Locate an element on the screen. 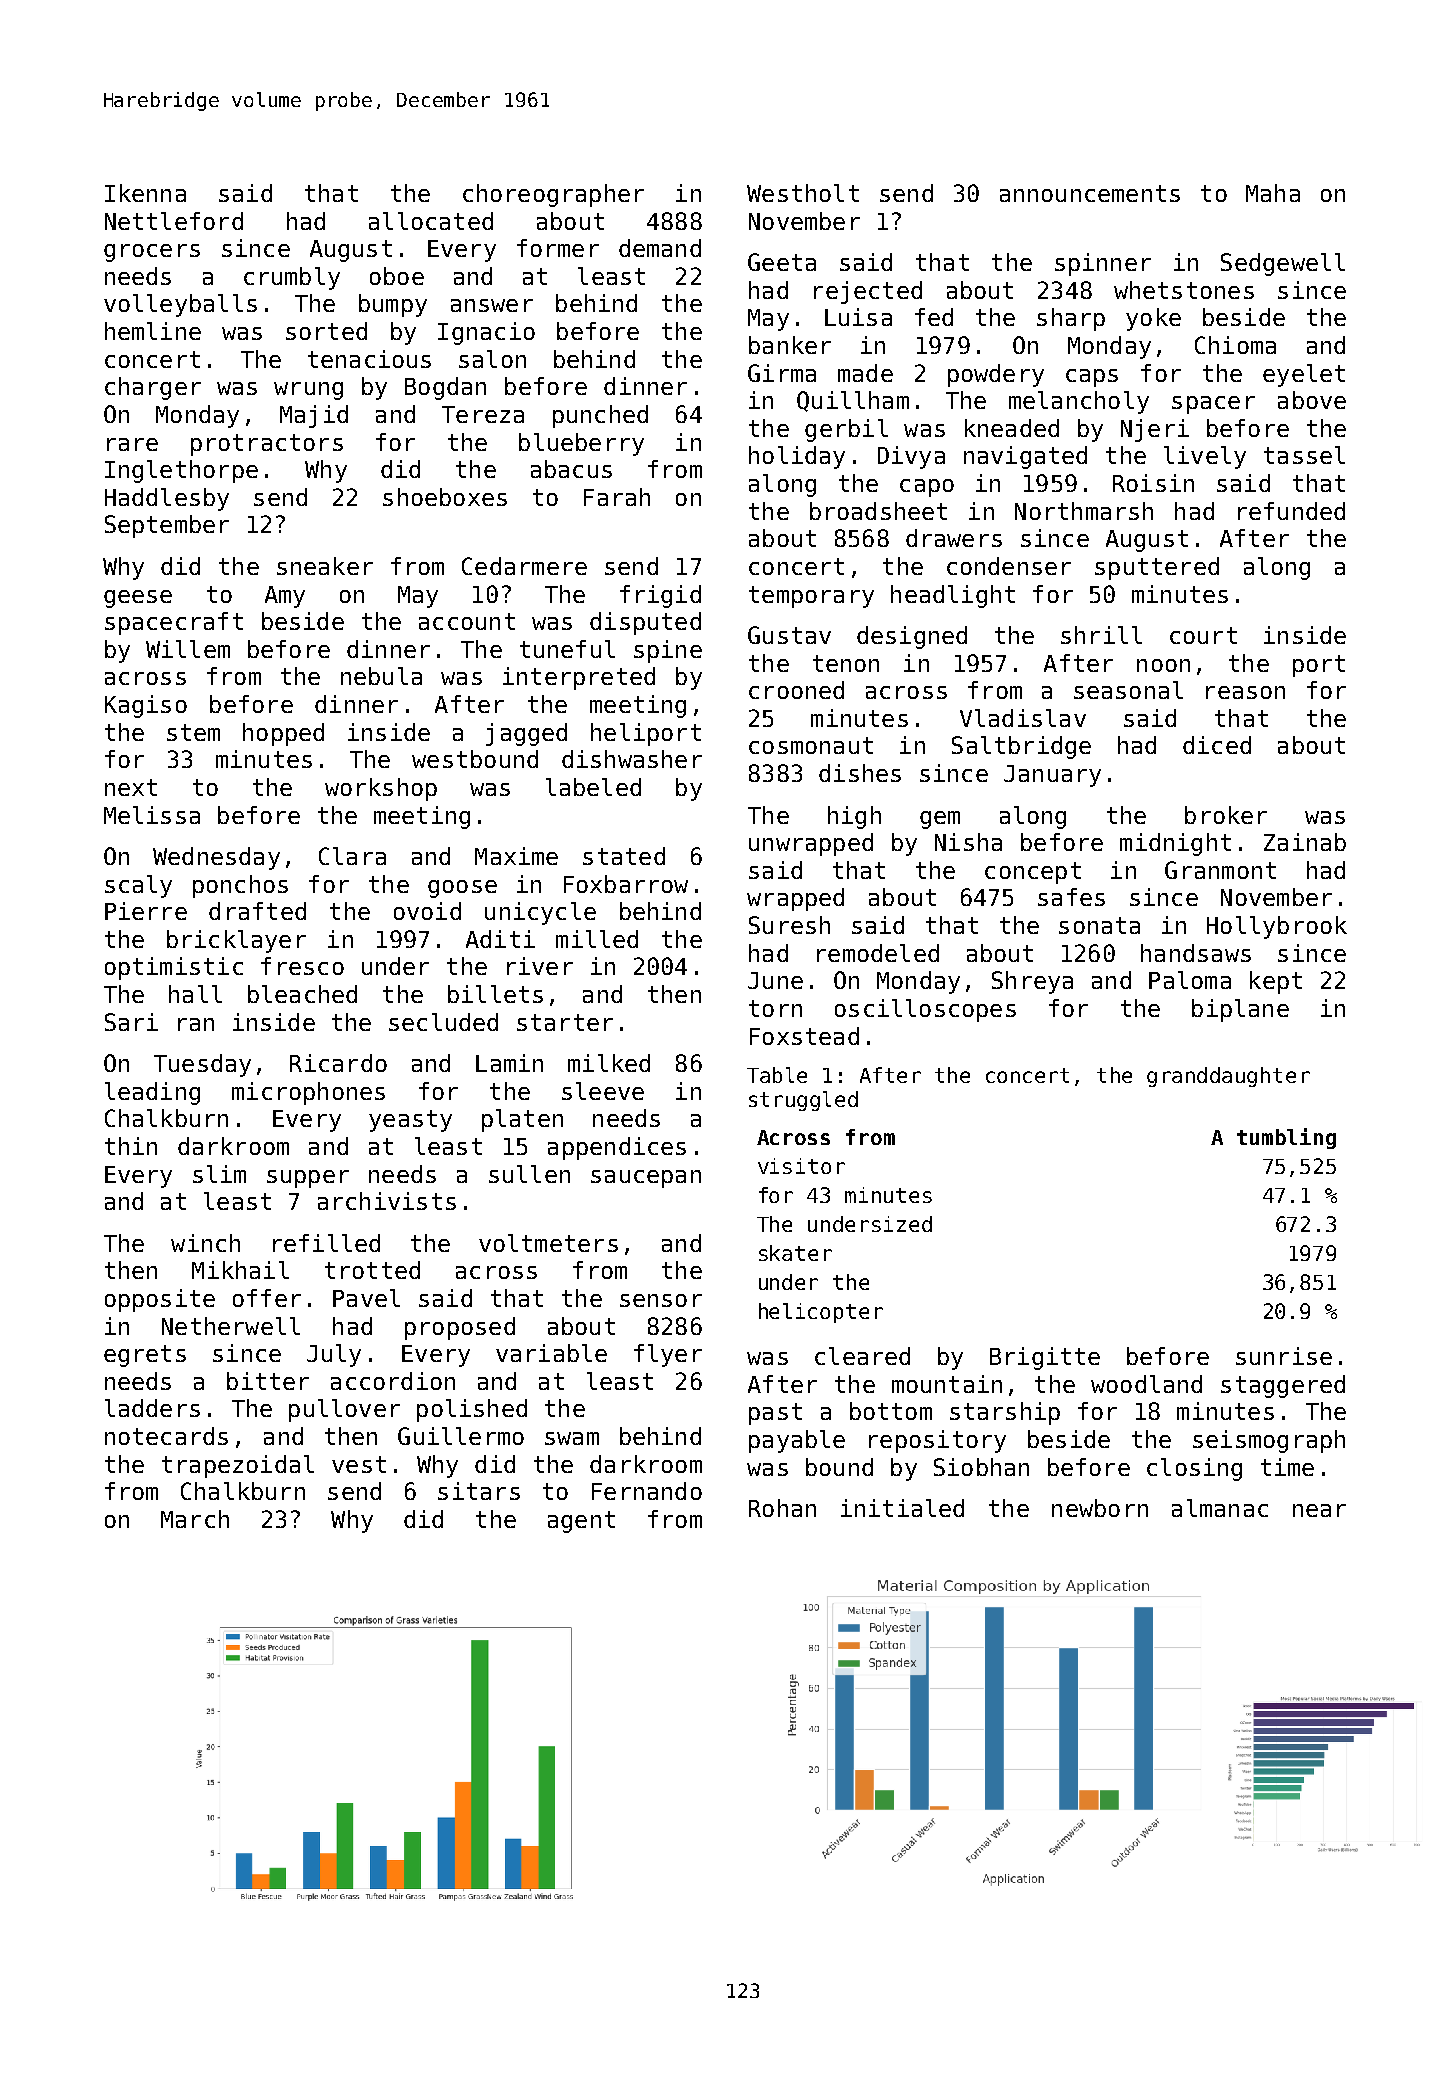  choreographer is located at coordinates (553, 195).
